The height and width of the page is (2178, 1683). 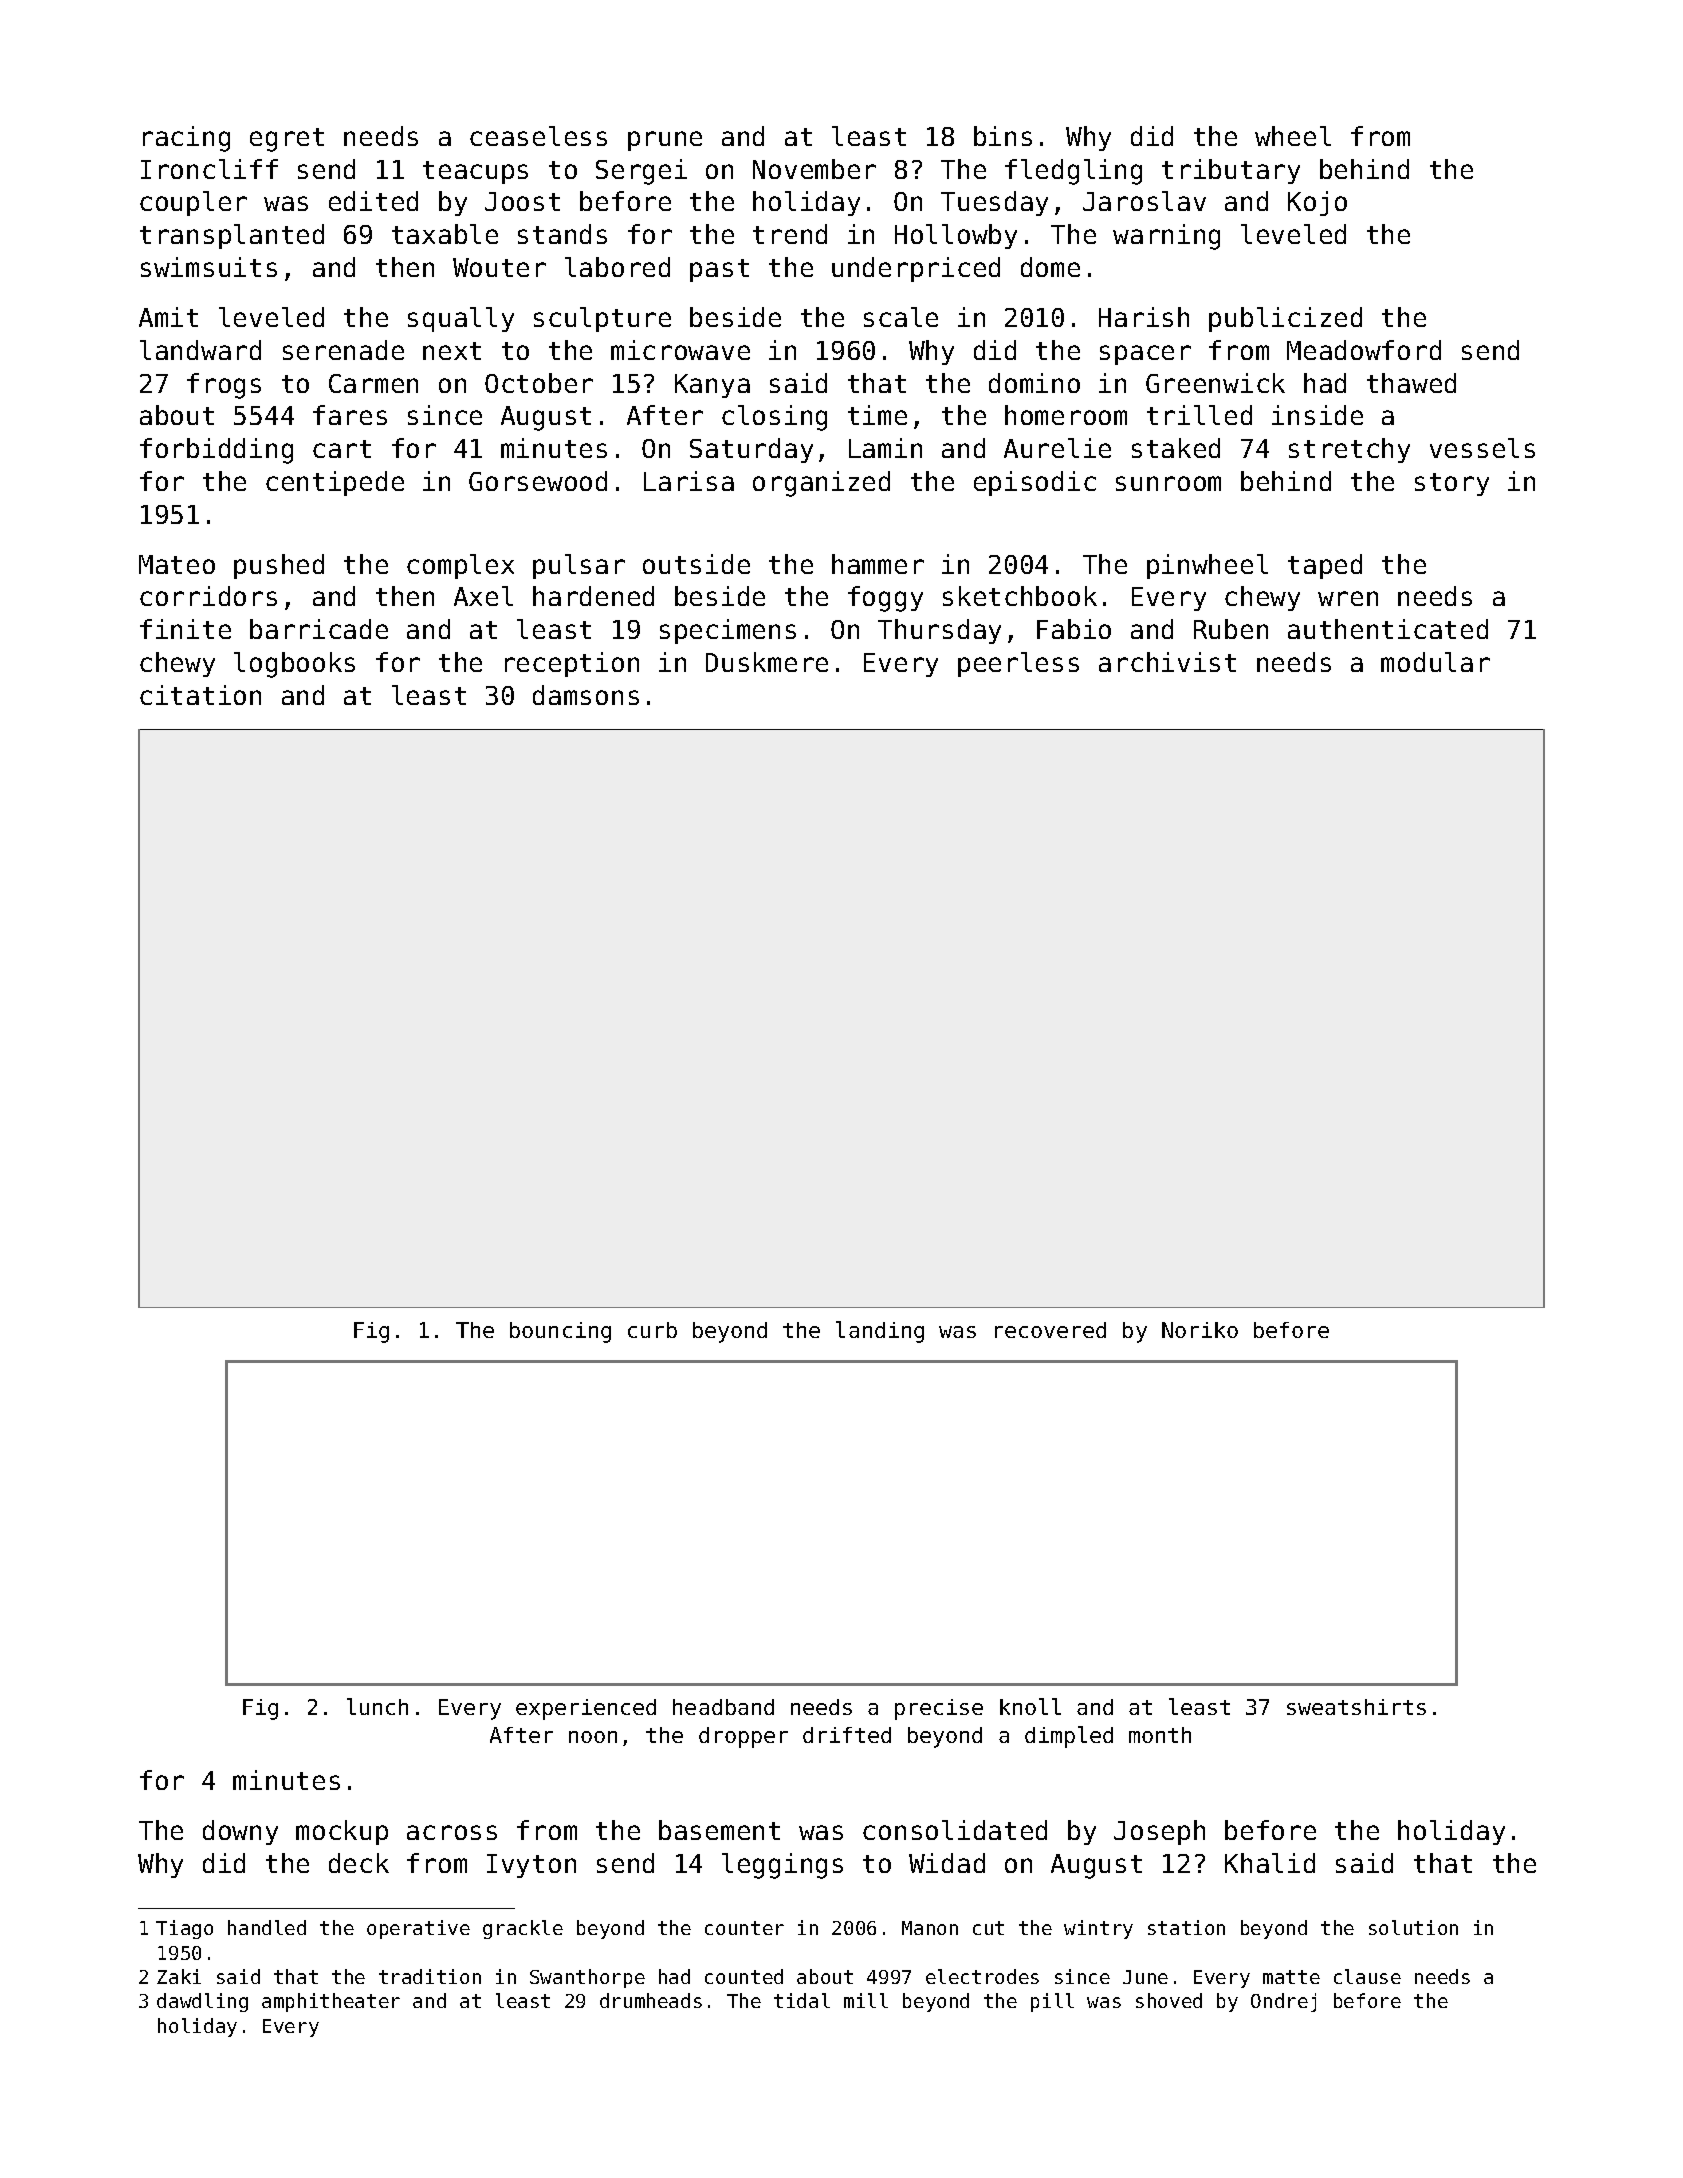 I want to click on dawdling, so click(x=202, y=2002).
